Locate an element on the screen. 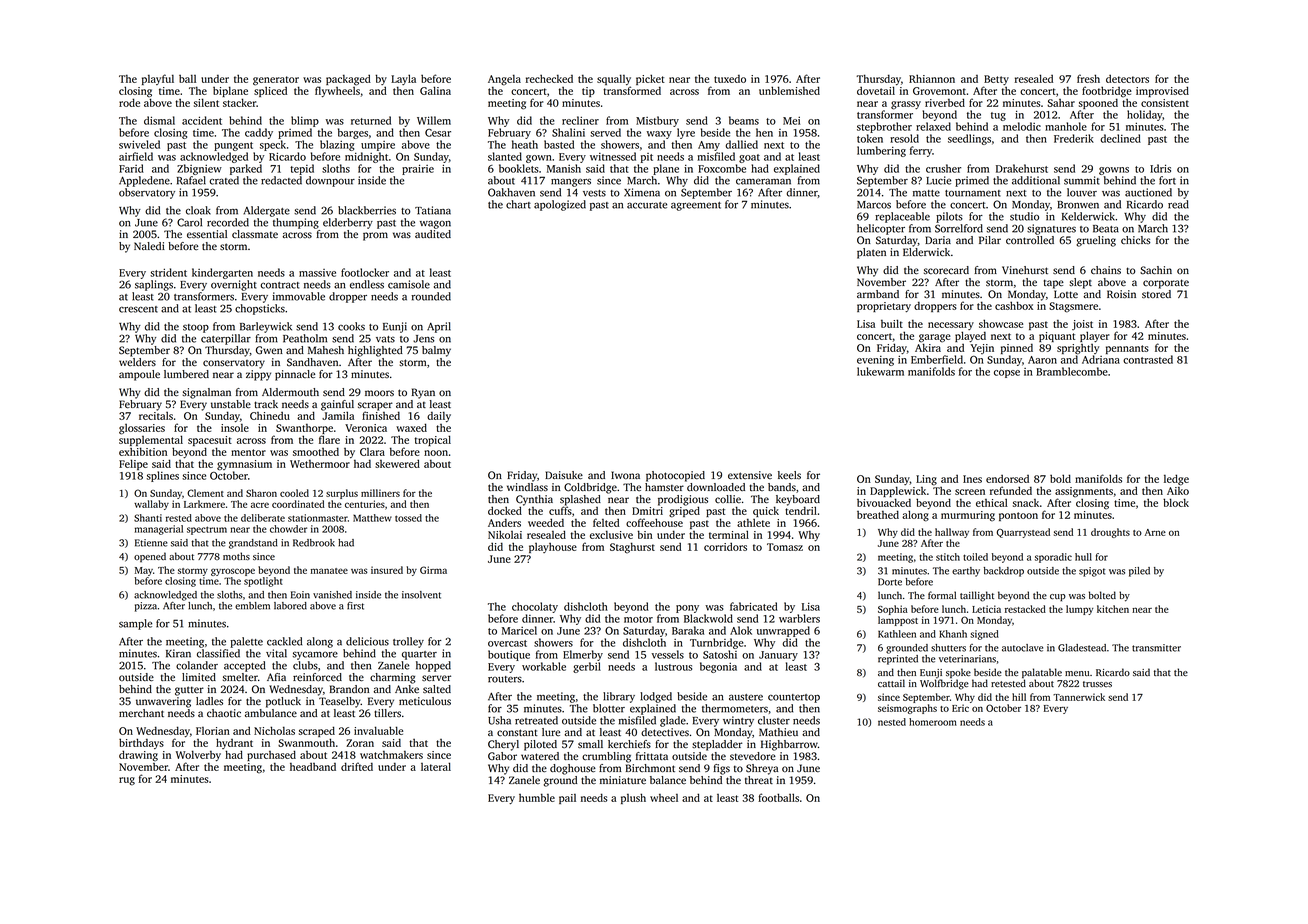 The image size is (1308, 924). homeroom is located at coordinates (933, 722).
